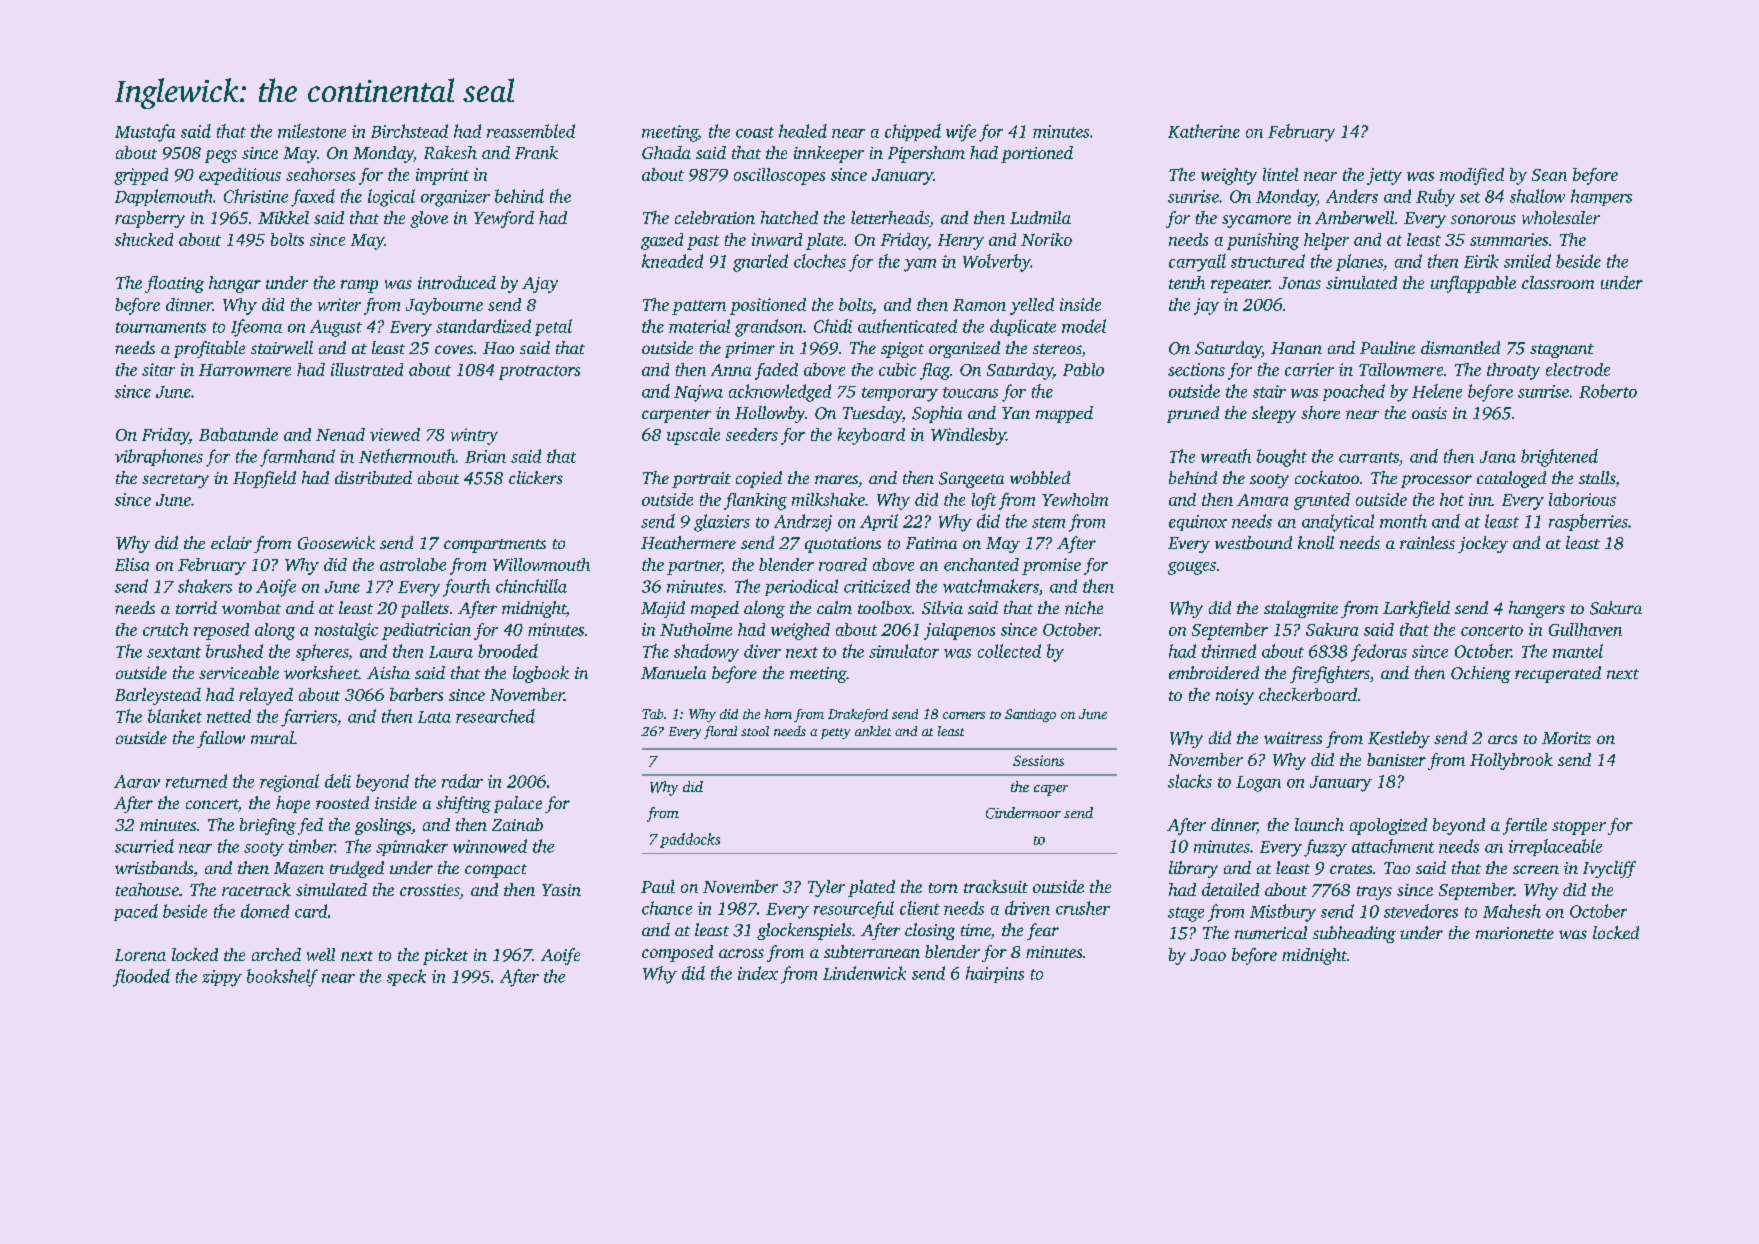  What do you see at coordinates (1429, 413) in the screenshot?
I see `oasis` at bounding box center [1429, 413].
